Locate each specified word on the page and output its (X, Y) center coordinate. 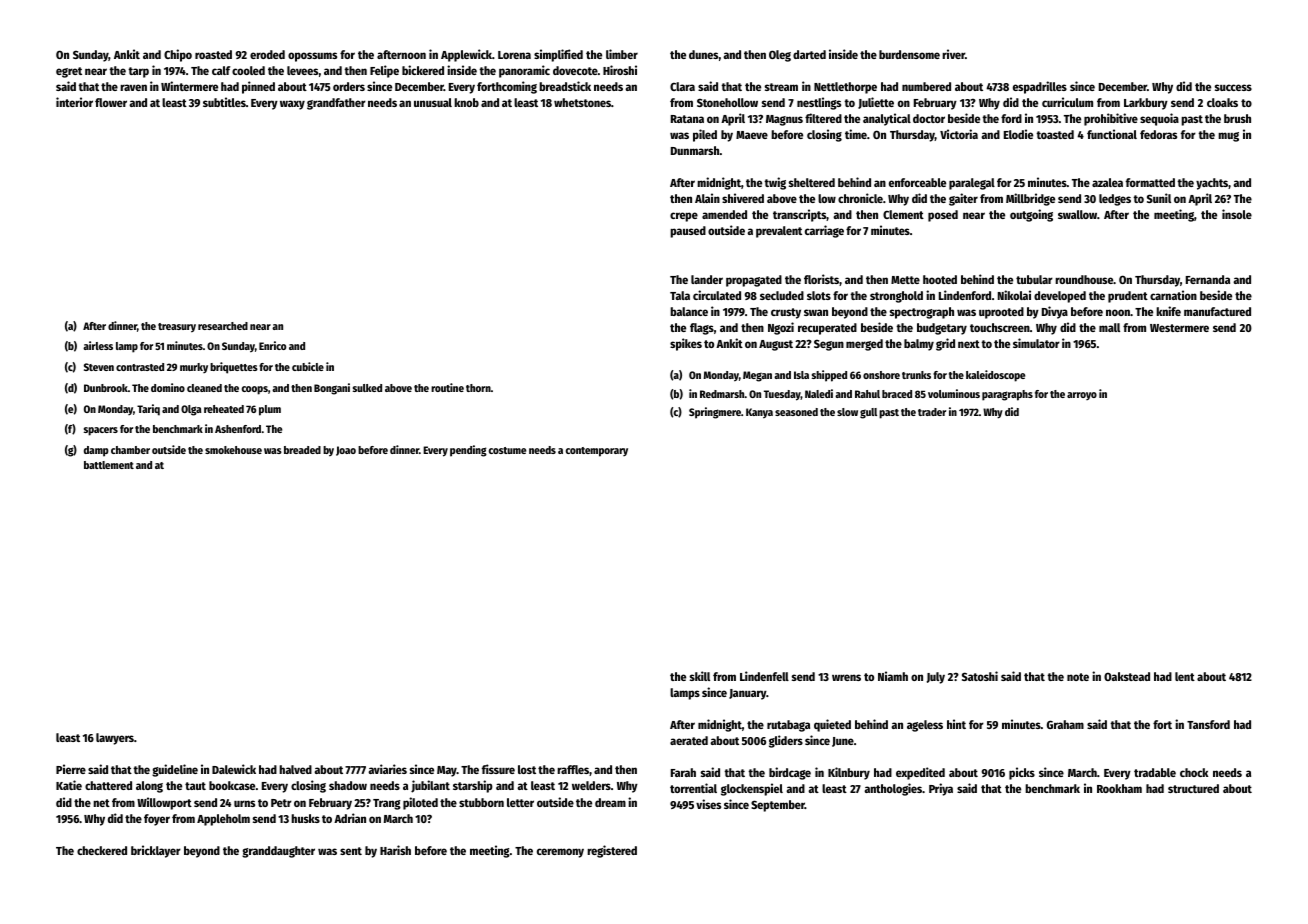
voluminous (954, 393)
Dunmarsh (695, 150)
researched (223, 326)
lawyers (115, 739)
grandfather (336, 104)
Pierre (71, 769)
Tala (680, 295)
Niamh (893, 676)
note (1078, 677)
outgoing (1031, 215)
